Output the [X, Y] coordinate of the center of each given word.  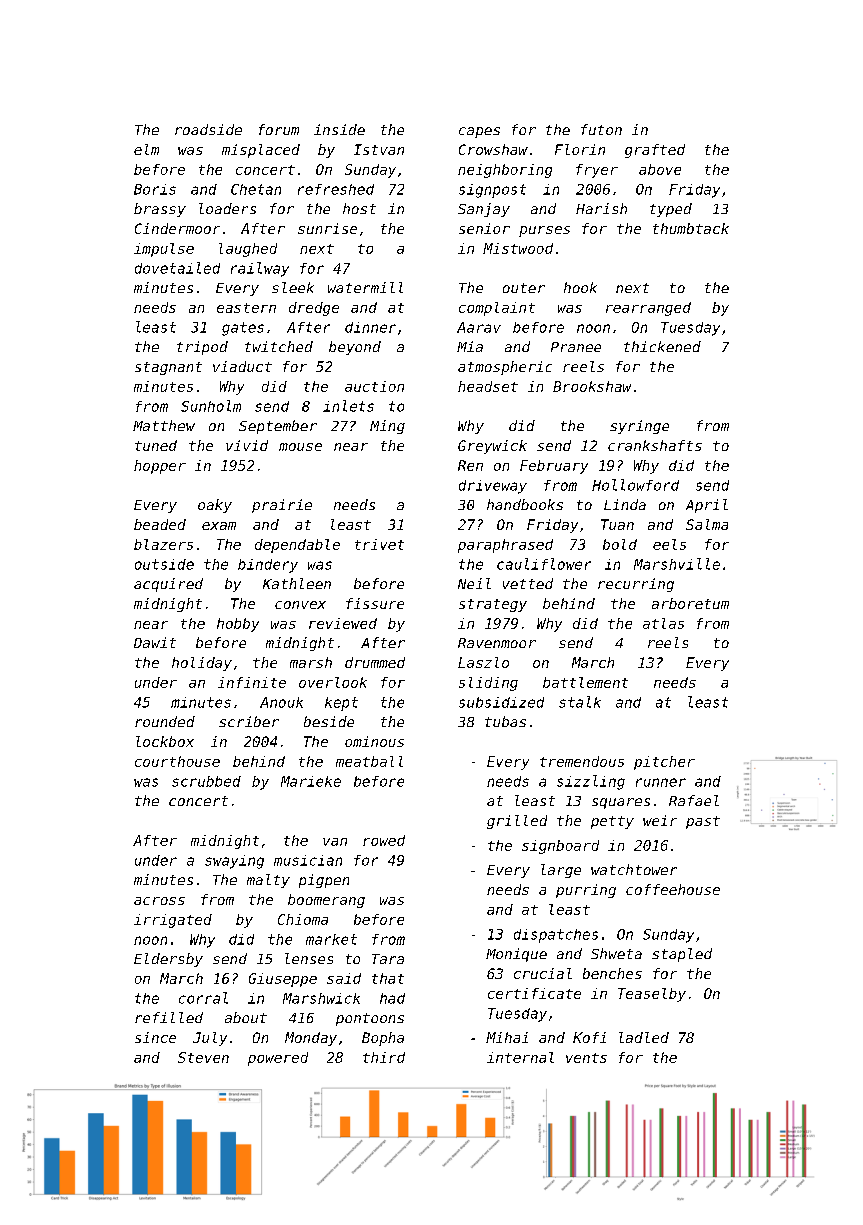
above [660, 169]
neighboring [505, 171]
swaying [234, 862]
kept [341, 704]
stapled [682, 955]
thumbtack [691, 228]
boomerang [326, 901]
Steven [203, 1057]
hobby [238, 625]
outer [524, 288]
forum [279, 129]
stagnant [168, 368]
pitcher [664, 763]
